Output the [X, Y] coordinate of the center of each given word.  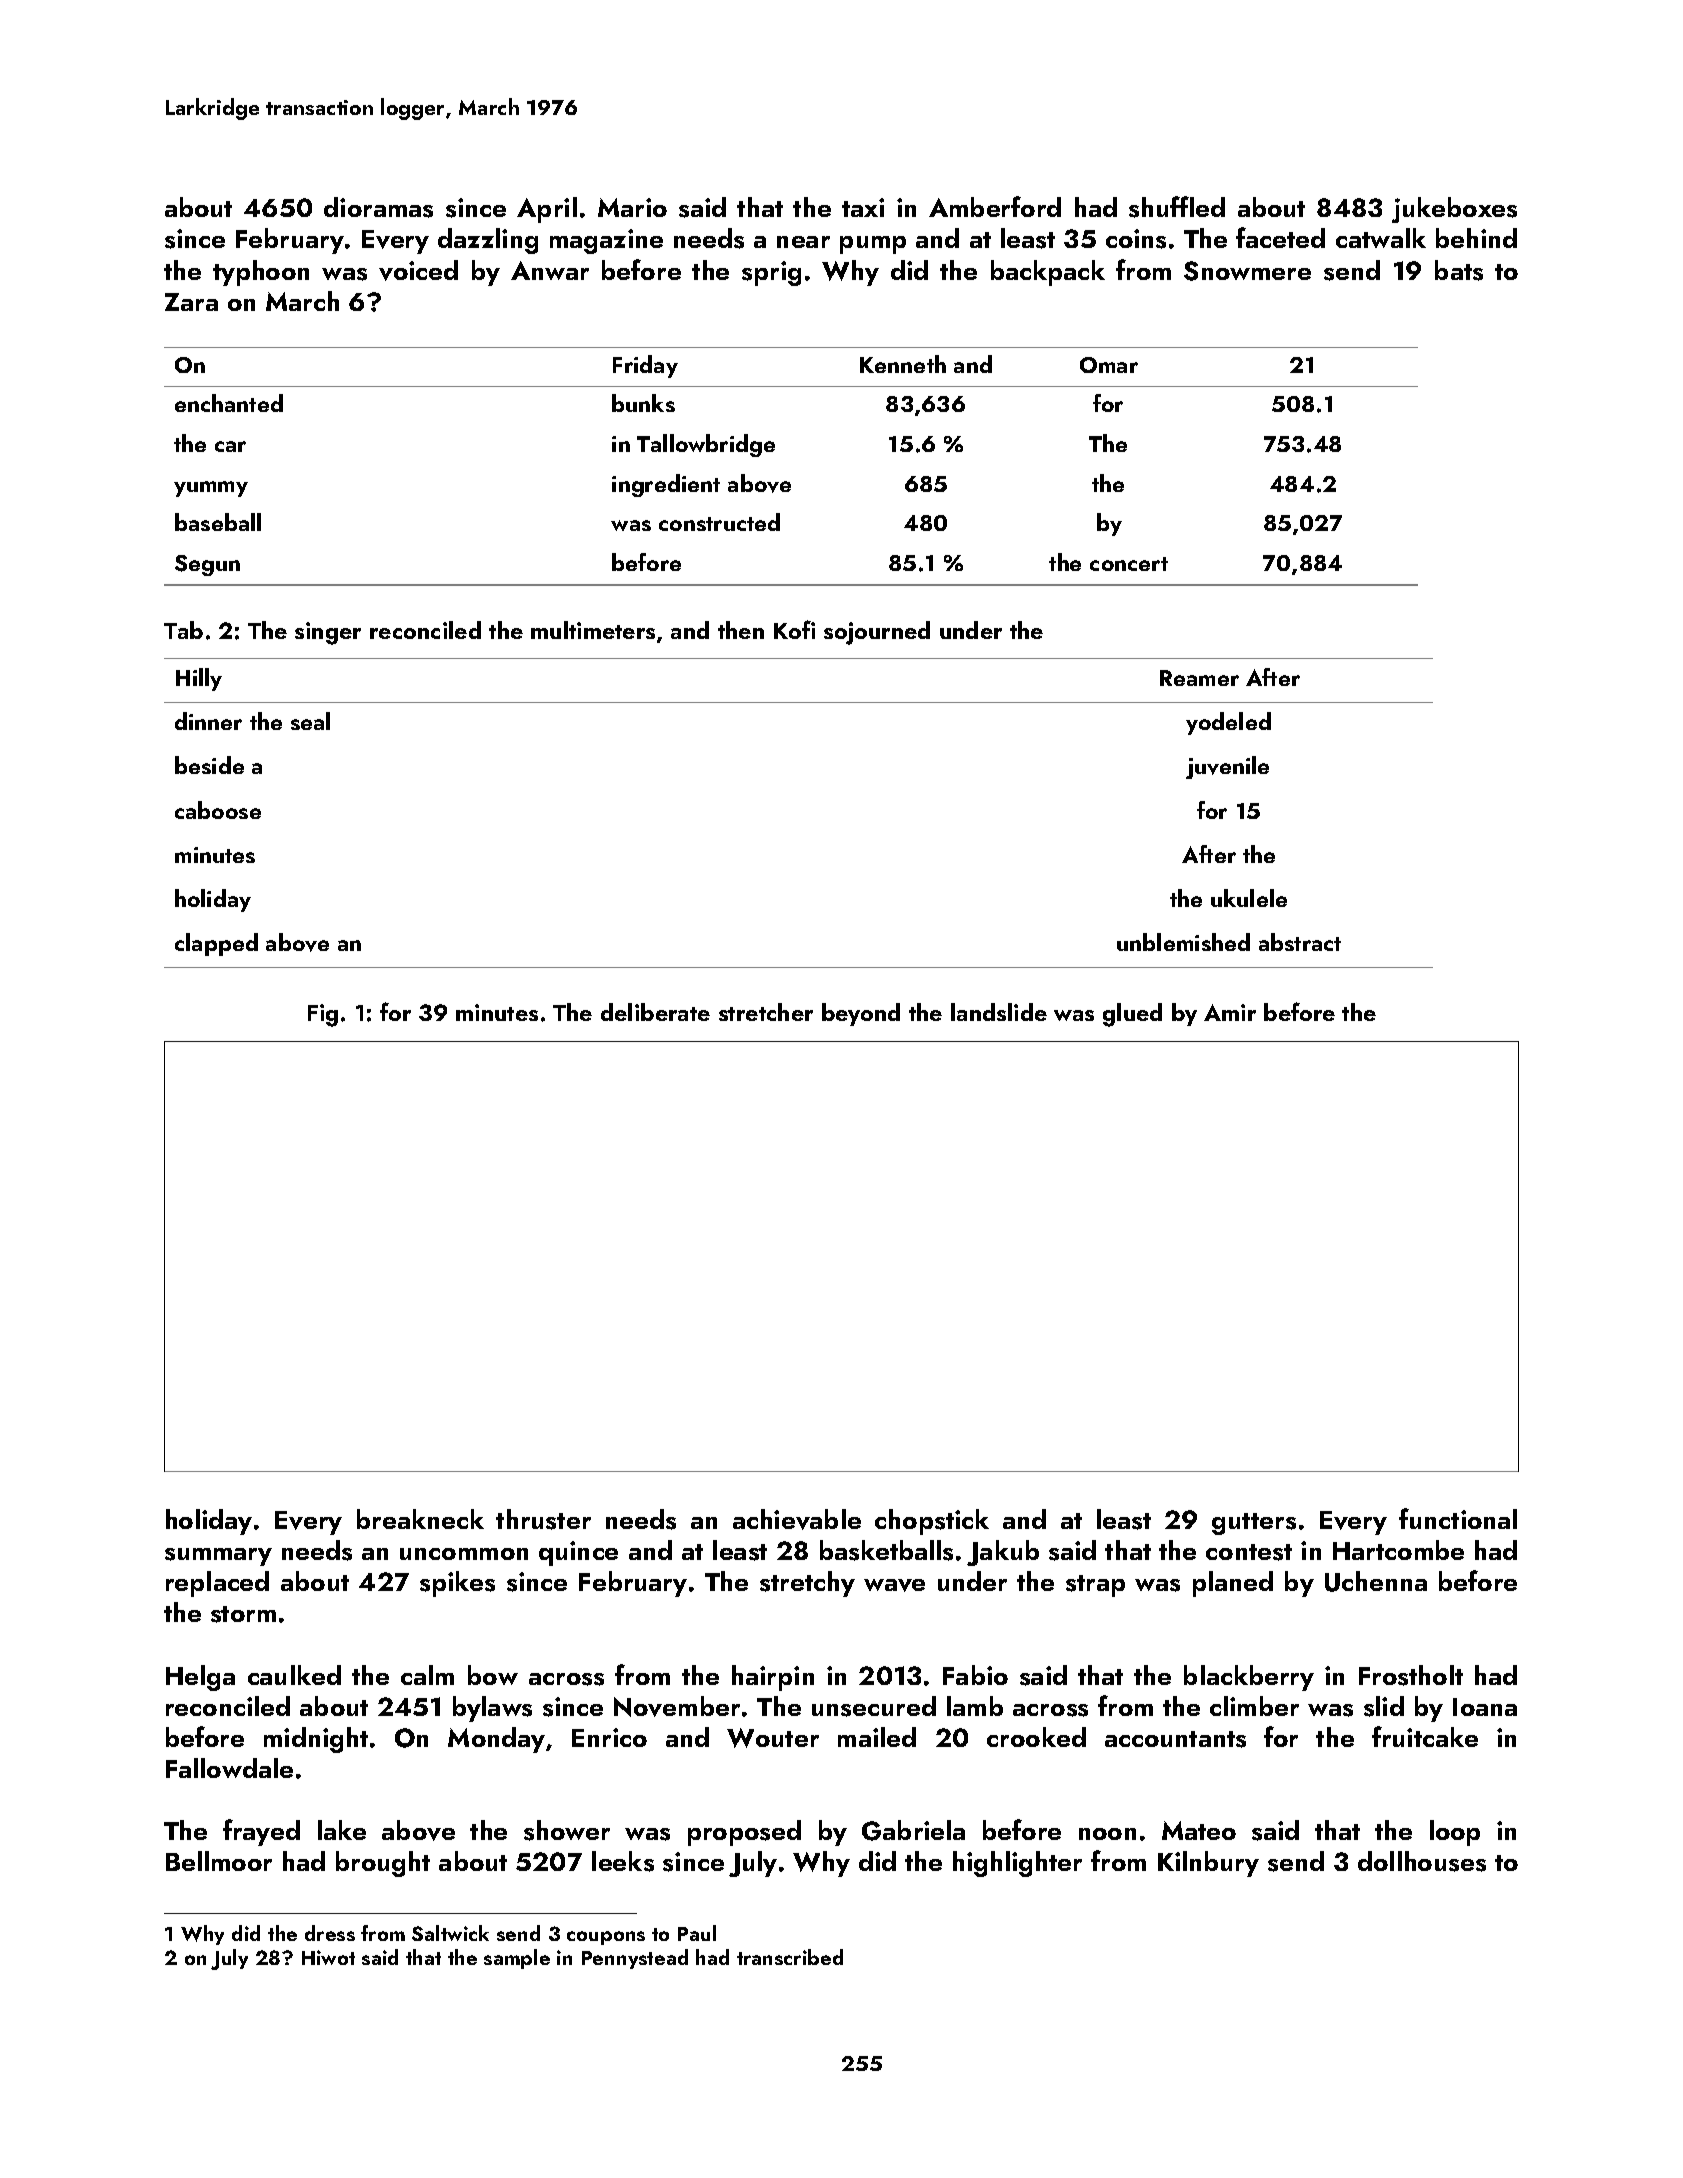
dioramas [378, 207]
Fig [323, 1015]
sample [517, 1959]
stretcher [766, 1012]
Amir [1230, 1012]
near [803, 242]
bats [1459, 270]
